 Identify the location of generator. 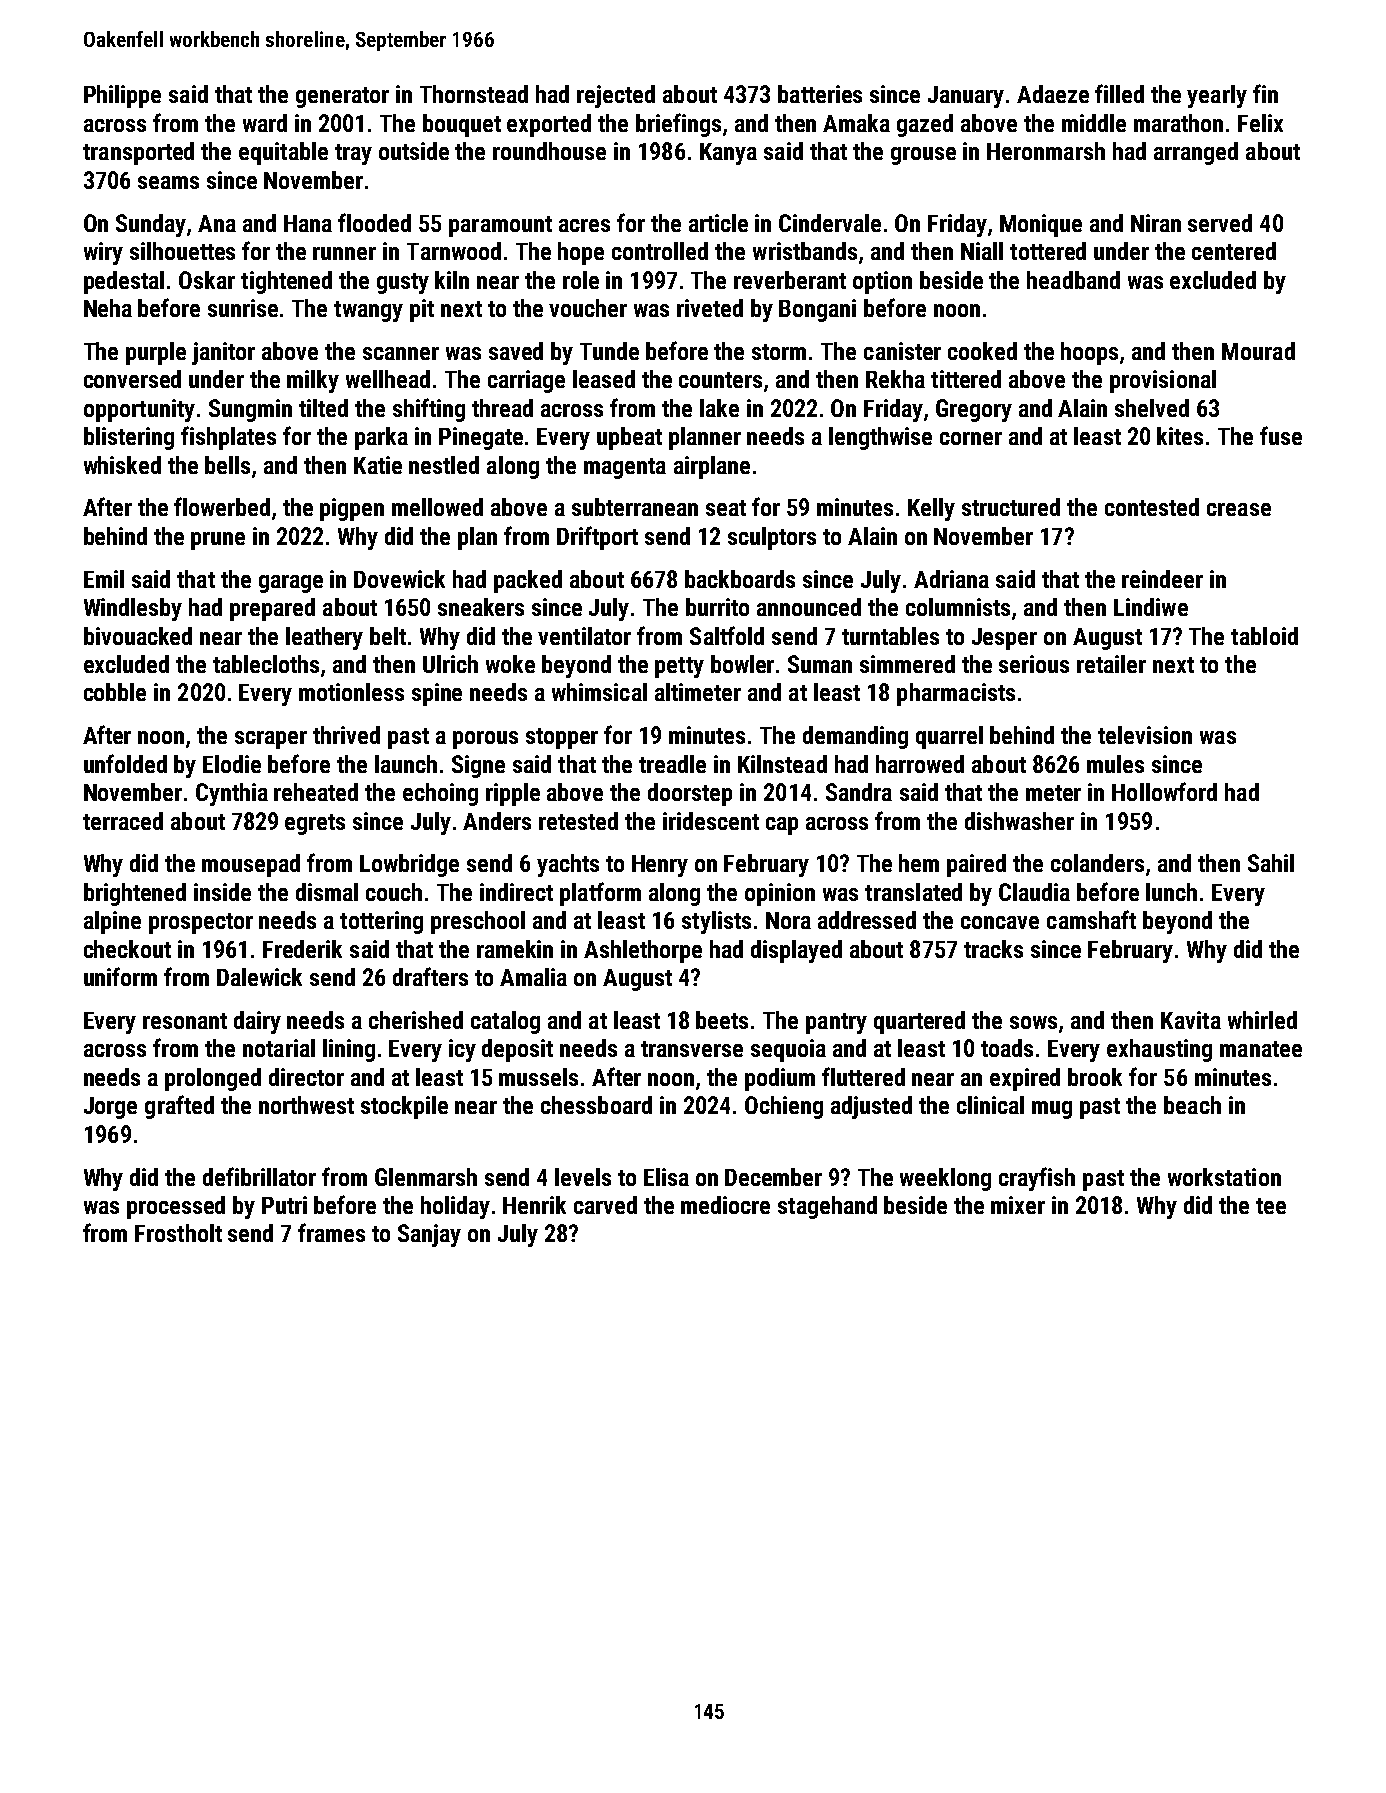
(342, 97).
